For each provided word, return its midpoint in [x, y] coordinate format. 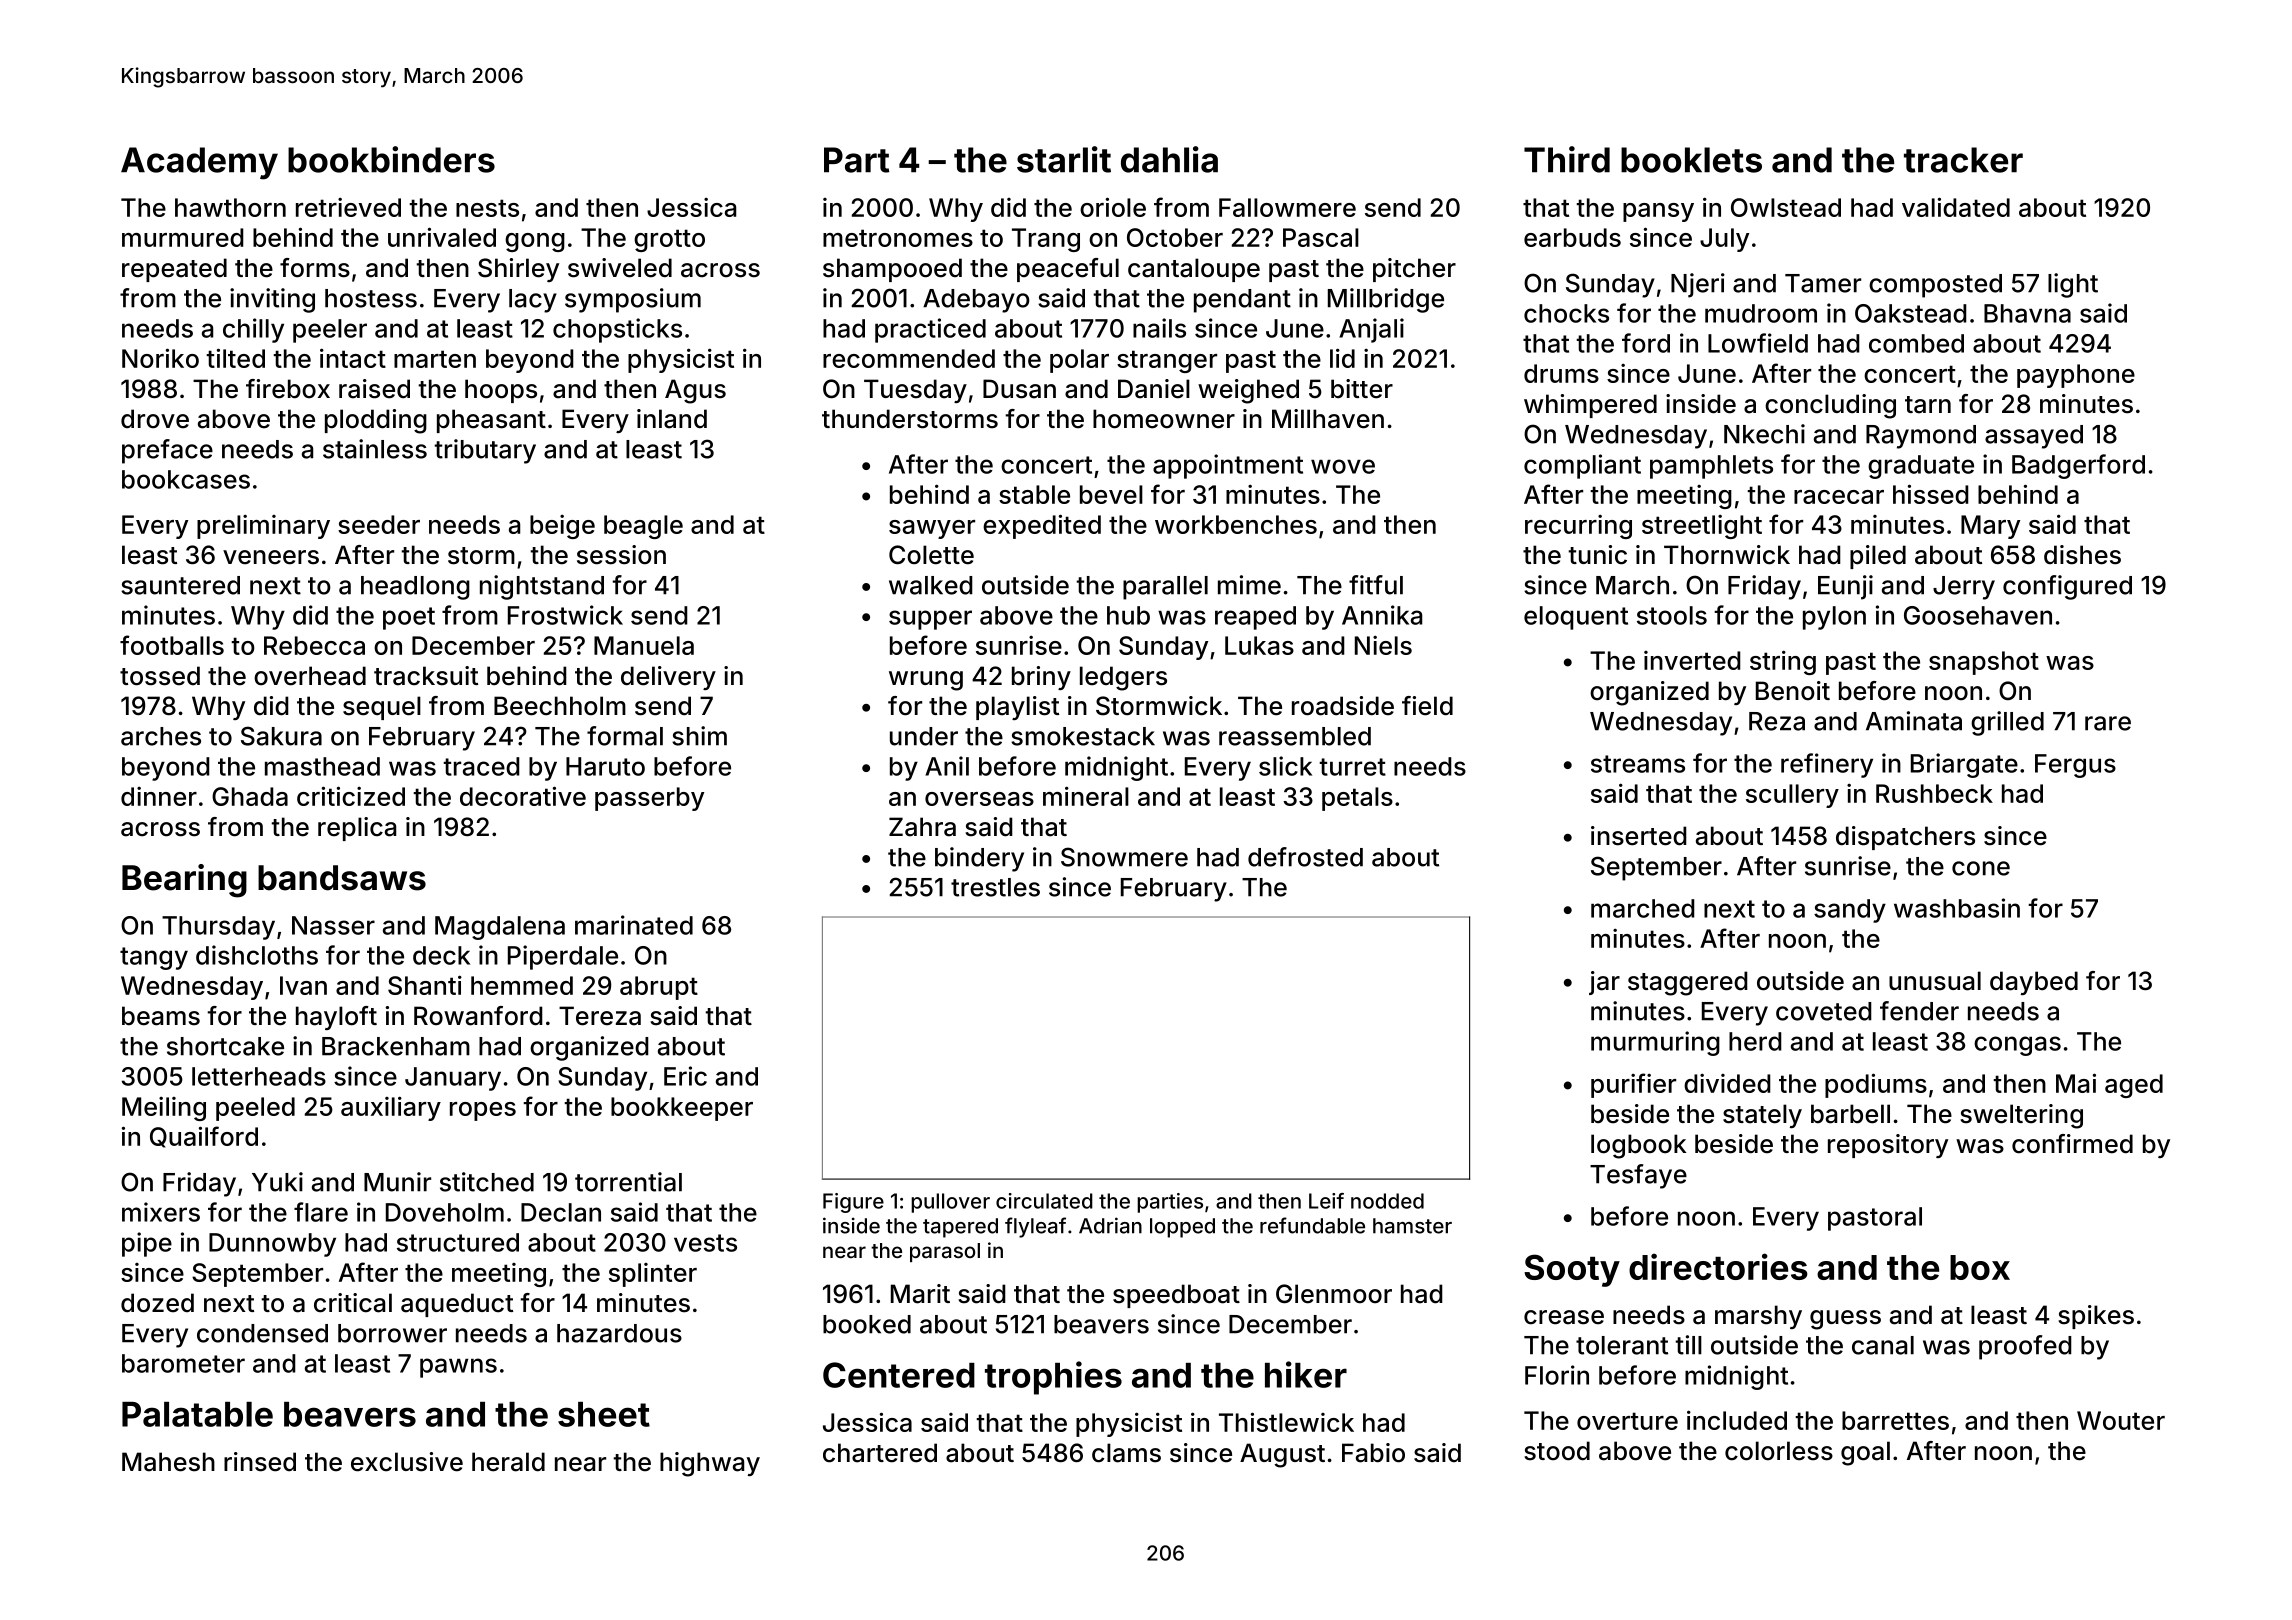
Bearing [184, 881]
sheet [604, 1414]
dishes [2082, 555]
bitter [1362, 389]
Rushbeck [1934, 793]
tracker [1963, 160]
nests [487, 208]
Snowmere [1124, 857]
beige [562, 527]
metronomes [898, 238]
